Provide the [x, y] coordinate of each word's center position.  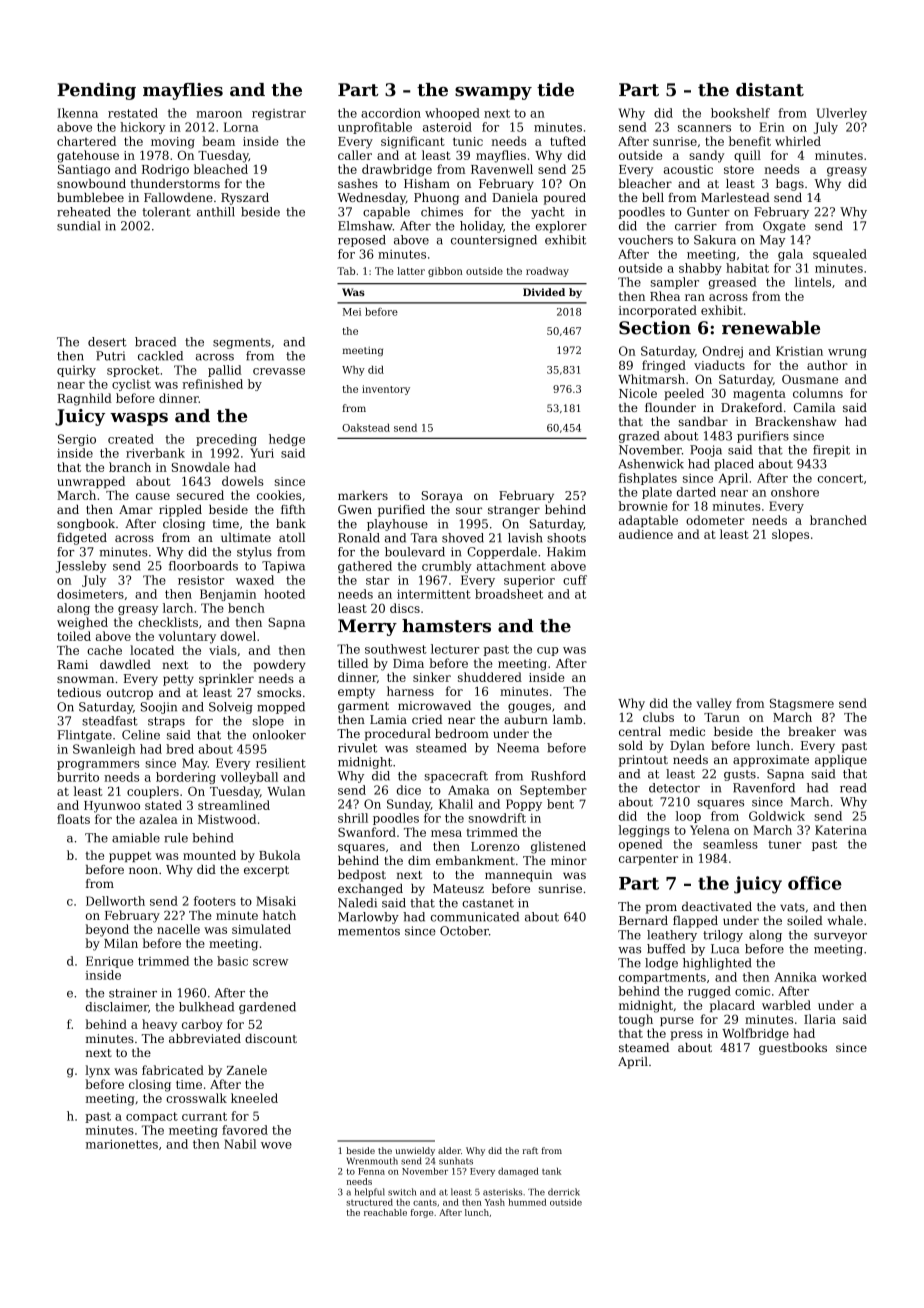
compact [152, 1117]
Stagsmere [802, 704]
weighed [82, 623]
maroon [219, 114]
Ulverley [842, 114]
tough [636, 1020]
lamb [567, 719]
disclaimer [117, 1007]
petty [178, 680]
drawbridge [397, 170]
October [464, 931]
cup [548, 651]
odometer [715, 520]
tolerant [166, 212]
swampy [493, 93]
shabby [700, 269]
